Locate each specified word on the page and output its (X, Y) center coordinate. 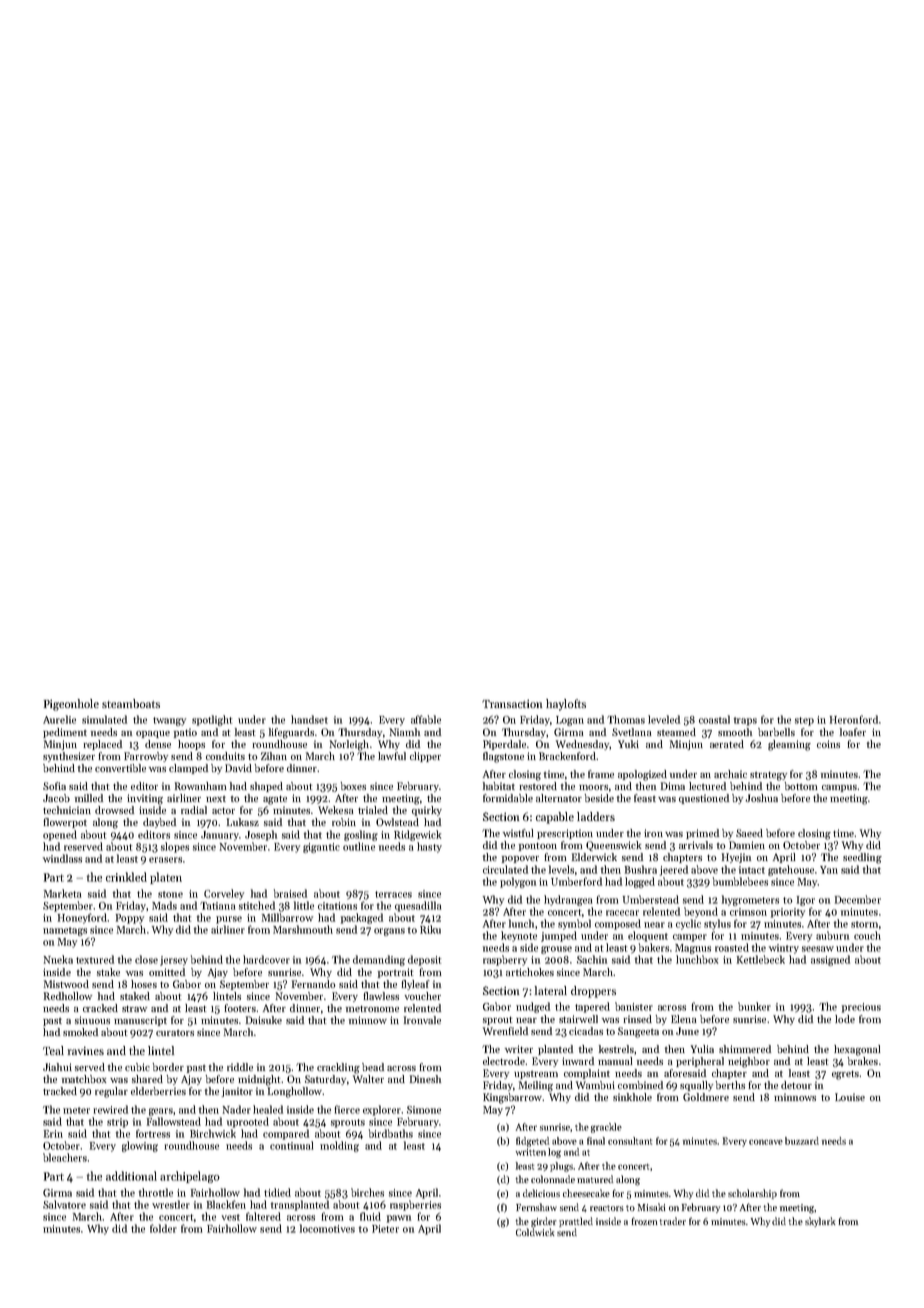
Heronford (854, 719)
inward (578, 1061)
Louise (850, 1097)
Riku (430, 929)
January (220, 836)
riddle (240, 1067)
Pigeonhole (71, 705)
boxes (353, 786)
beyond (701, 912)
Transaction (512, 703)
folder (163, 1228)
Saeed (749, 833)
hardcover (266, 959)
